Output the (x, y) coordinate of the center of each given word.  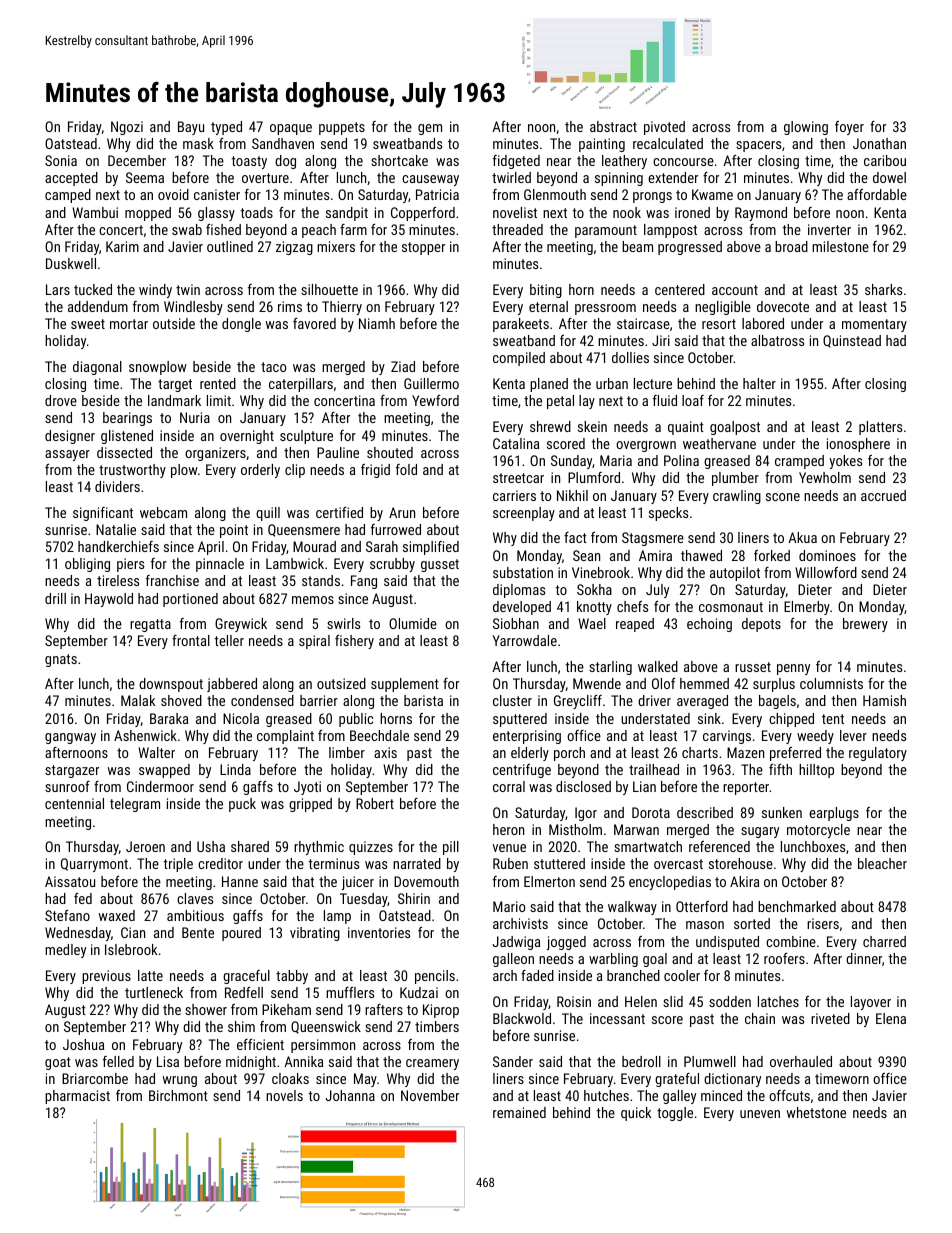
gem (430, 129)
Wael (592, 623)
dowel (889, 177)
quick (636, 1114)
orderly (260, 471)
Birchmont (178, 1095)
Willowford (826, 572)
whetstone (816, 1112)
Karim (122, 246)
